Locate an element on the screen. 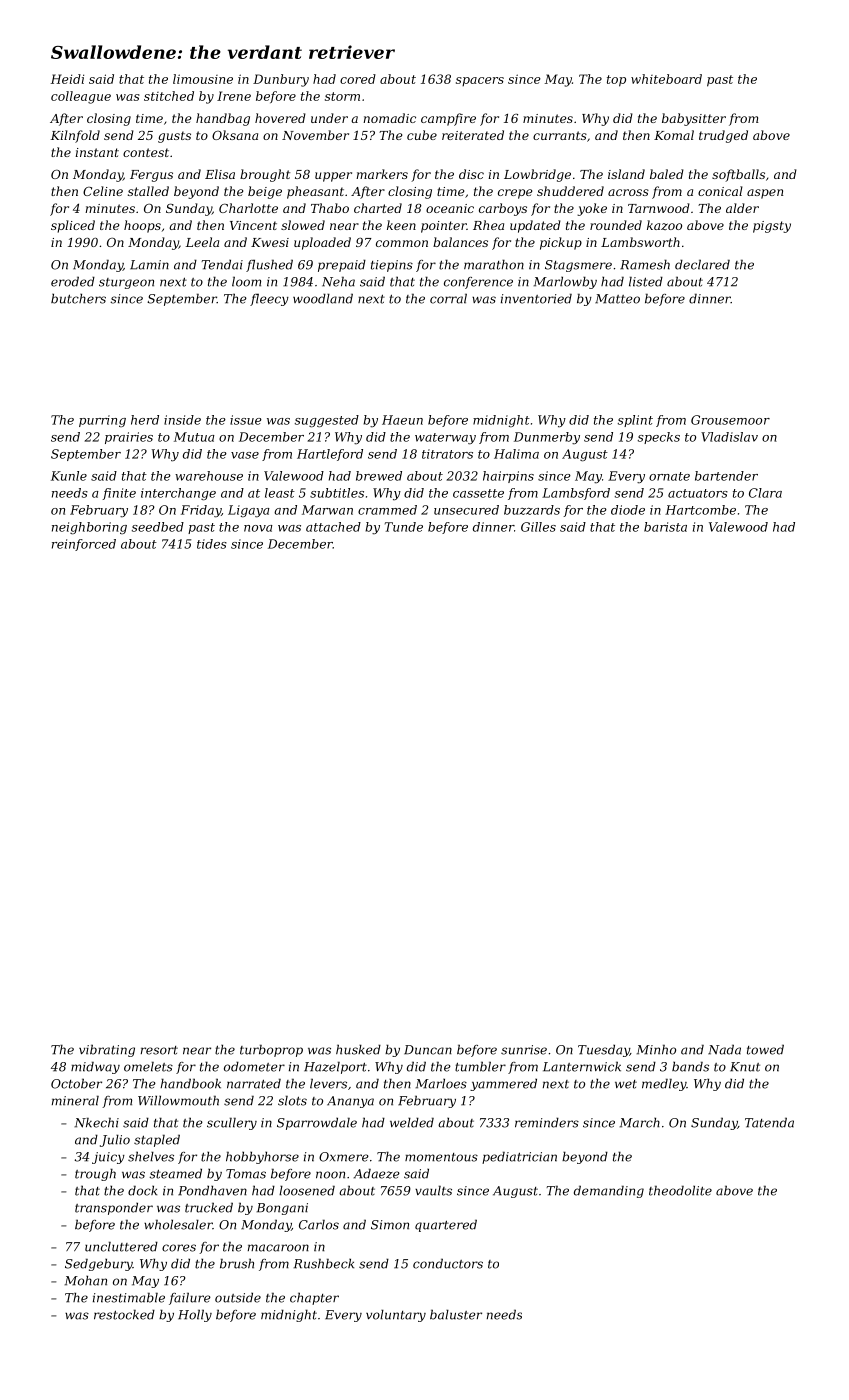  Halima is located at coordinates (516, 454).
